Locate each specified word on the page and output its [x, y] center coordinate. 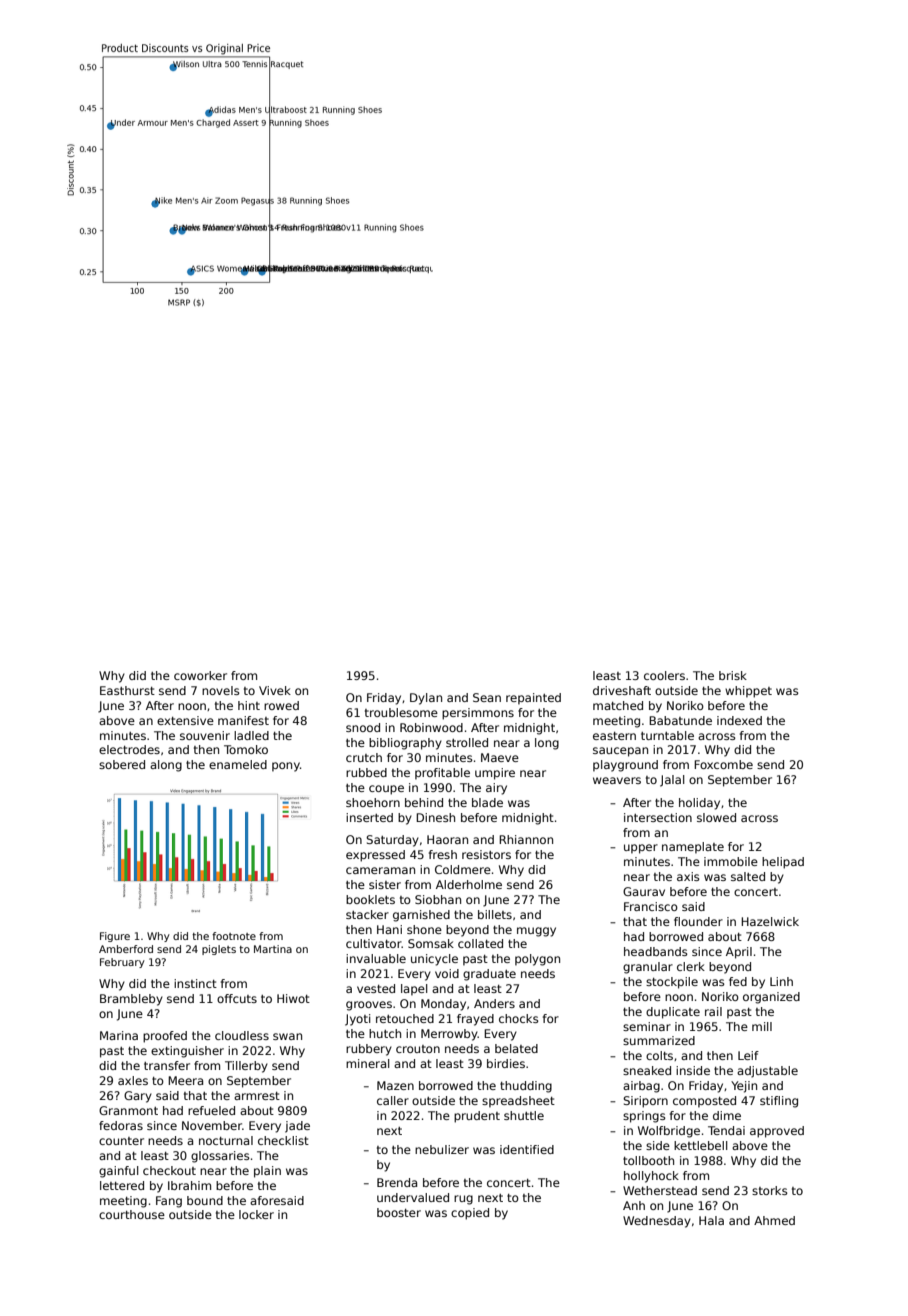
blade [487, 802]
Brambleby [131, 1000]
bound [205, 1200]
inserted [369, 817]
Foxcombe [723, 764]
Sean [487, 697]
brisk [733, 675]
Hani [389, 929]
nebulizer [442, 1149]
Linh [781, 981]
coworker [200, 675]
